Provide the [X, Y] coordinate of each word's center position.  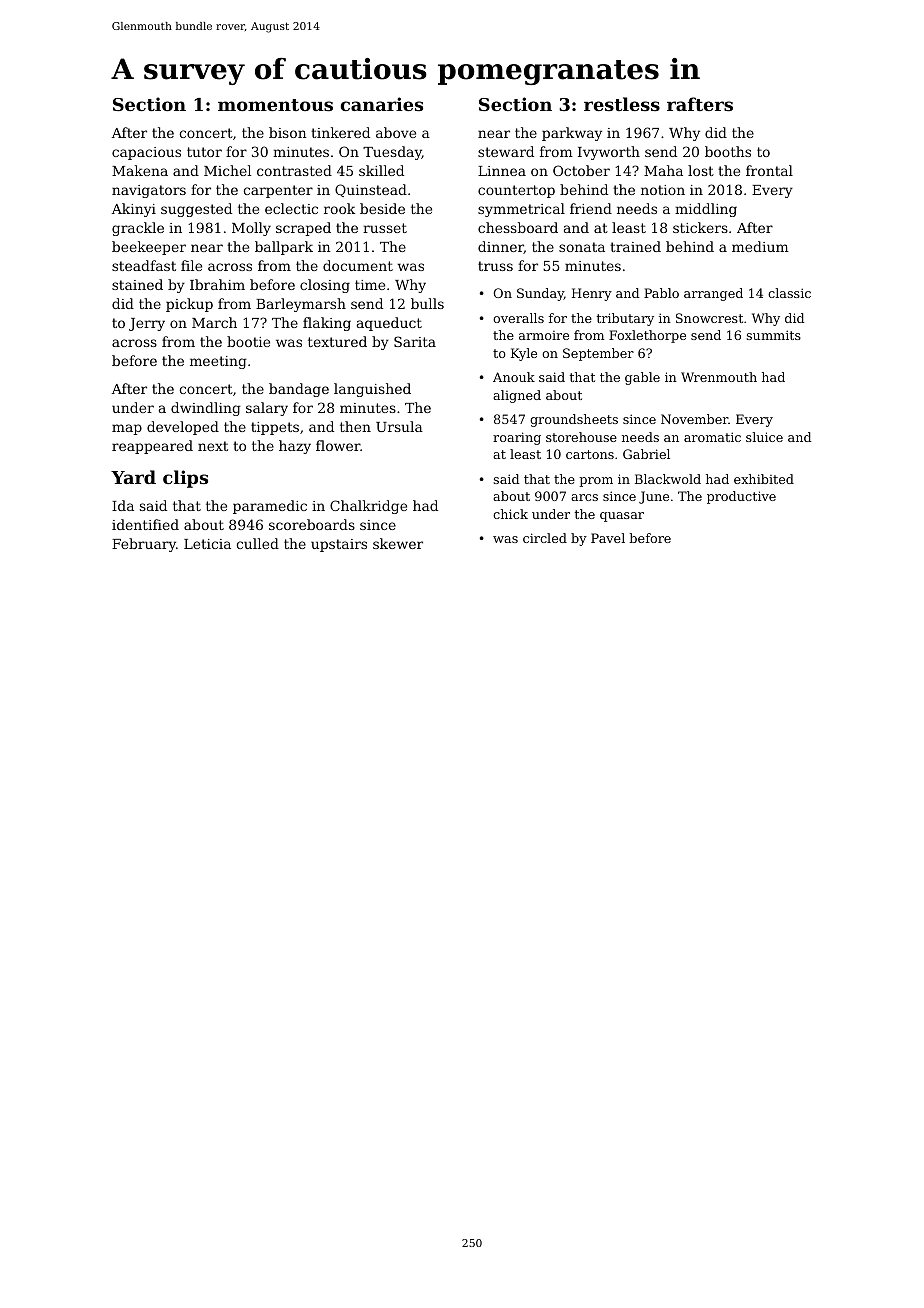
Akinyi [134, 210]
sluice [764, 437]
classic [789, 293]
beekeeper [149, 248]
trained [635, 246]
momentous [275, 105]
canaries [381, 104]
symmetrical [521, 210]
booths [728, 151]
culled [257, 543]
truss [495, 266]
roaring [517, 438]
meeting [218, 362]
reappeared [152, 447]
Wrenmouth [719, 377]
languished [372, 390]
